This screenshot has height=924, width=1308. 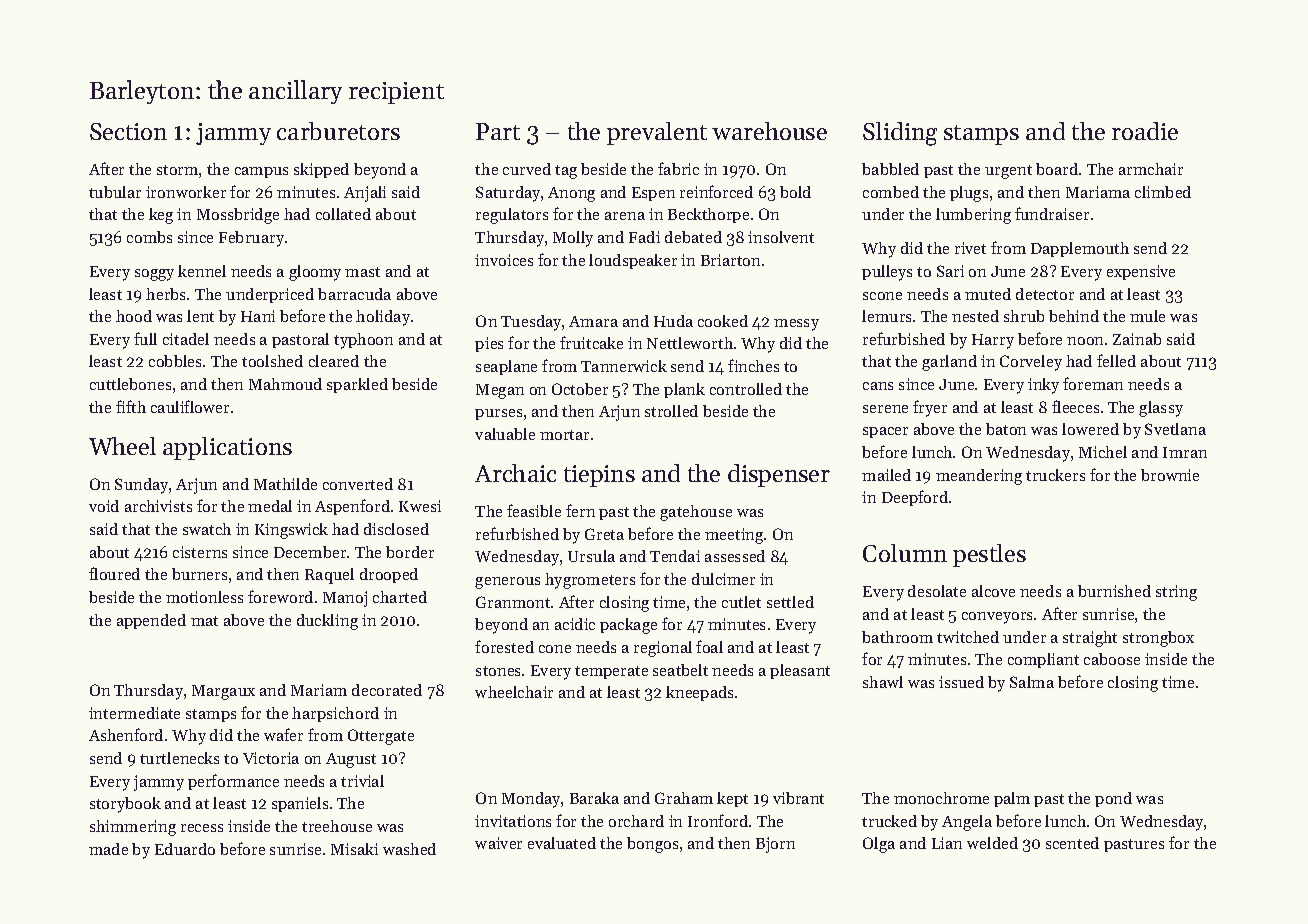 I want to click on cauliflower, so click(x=190, y=406).
